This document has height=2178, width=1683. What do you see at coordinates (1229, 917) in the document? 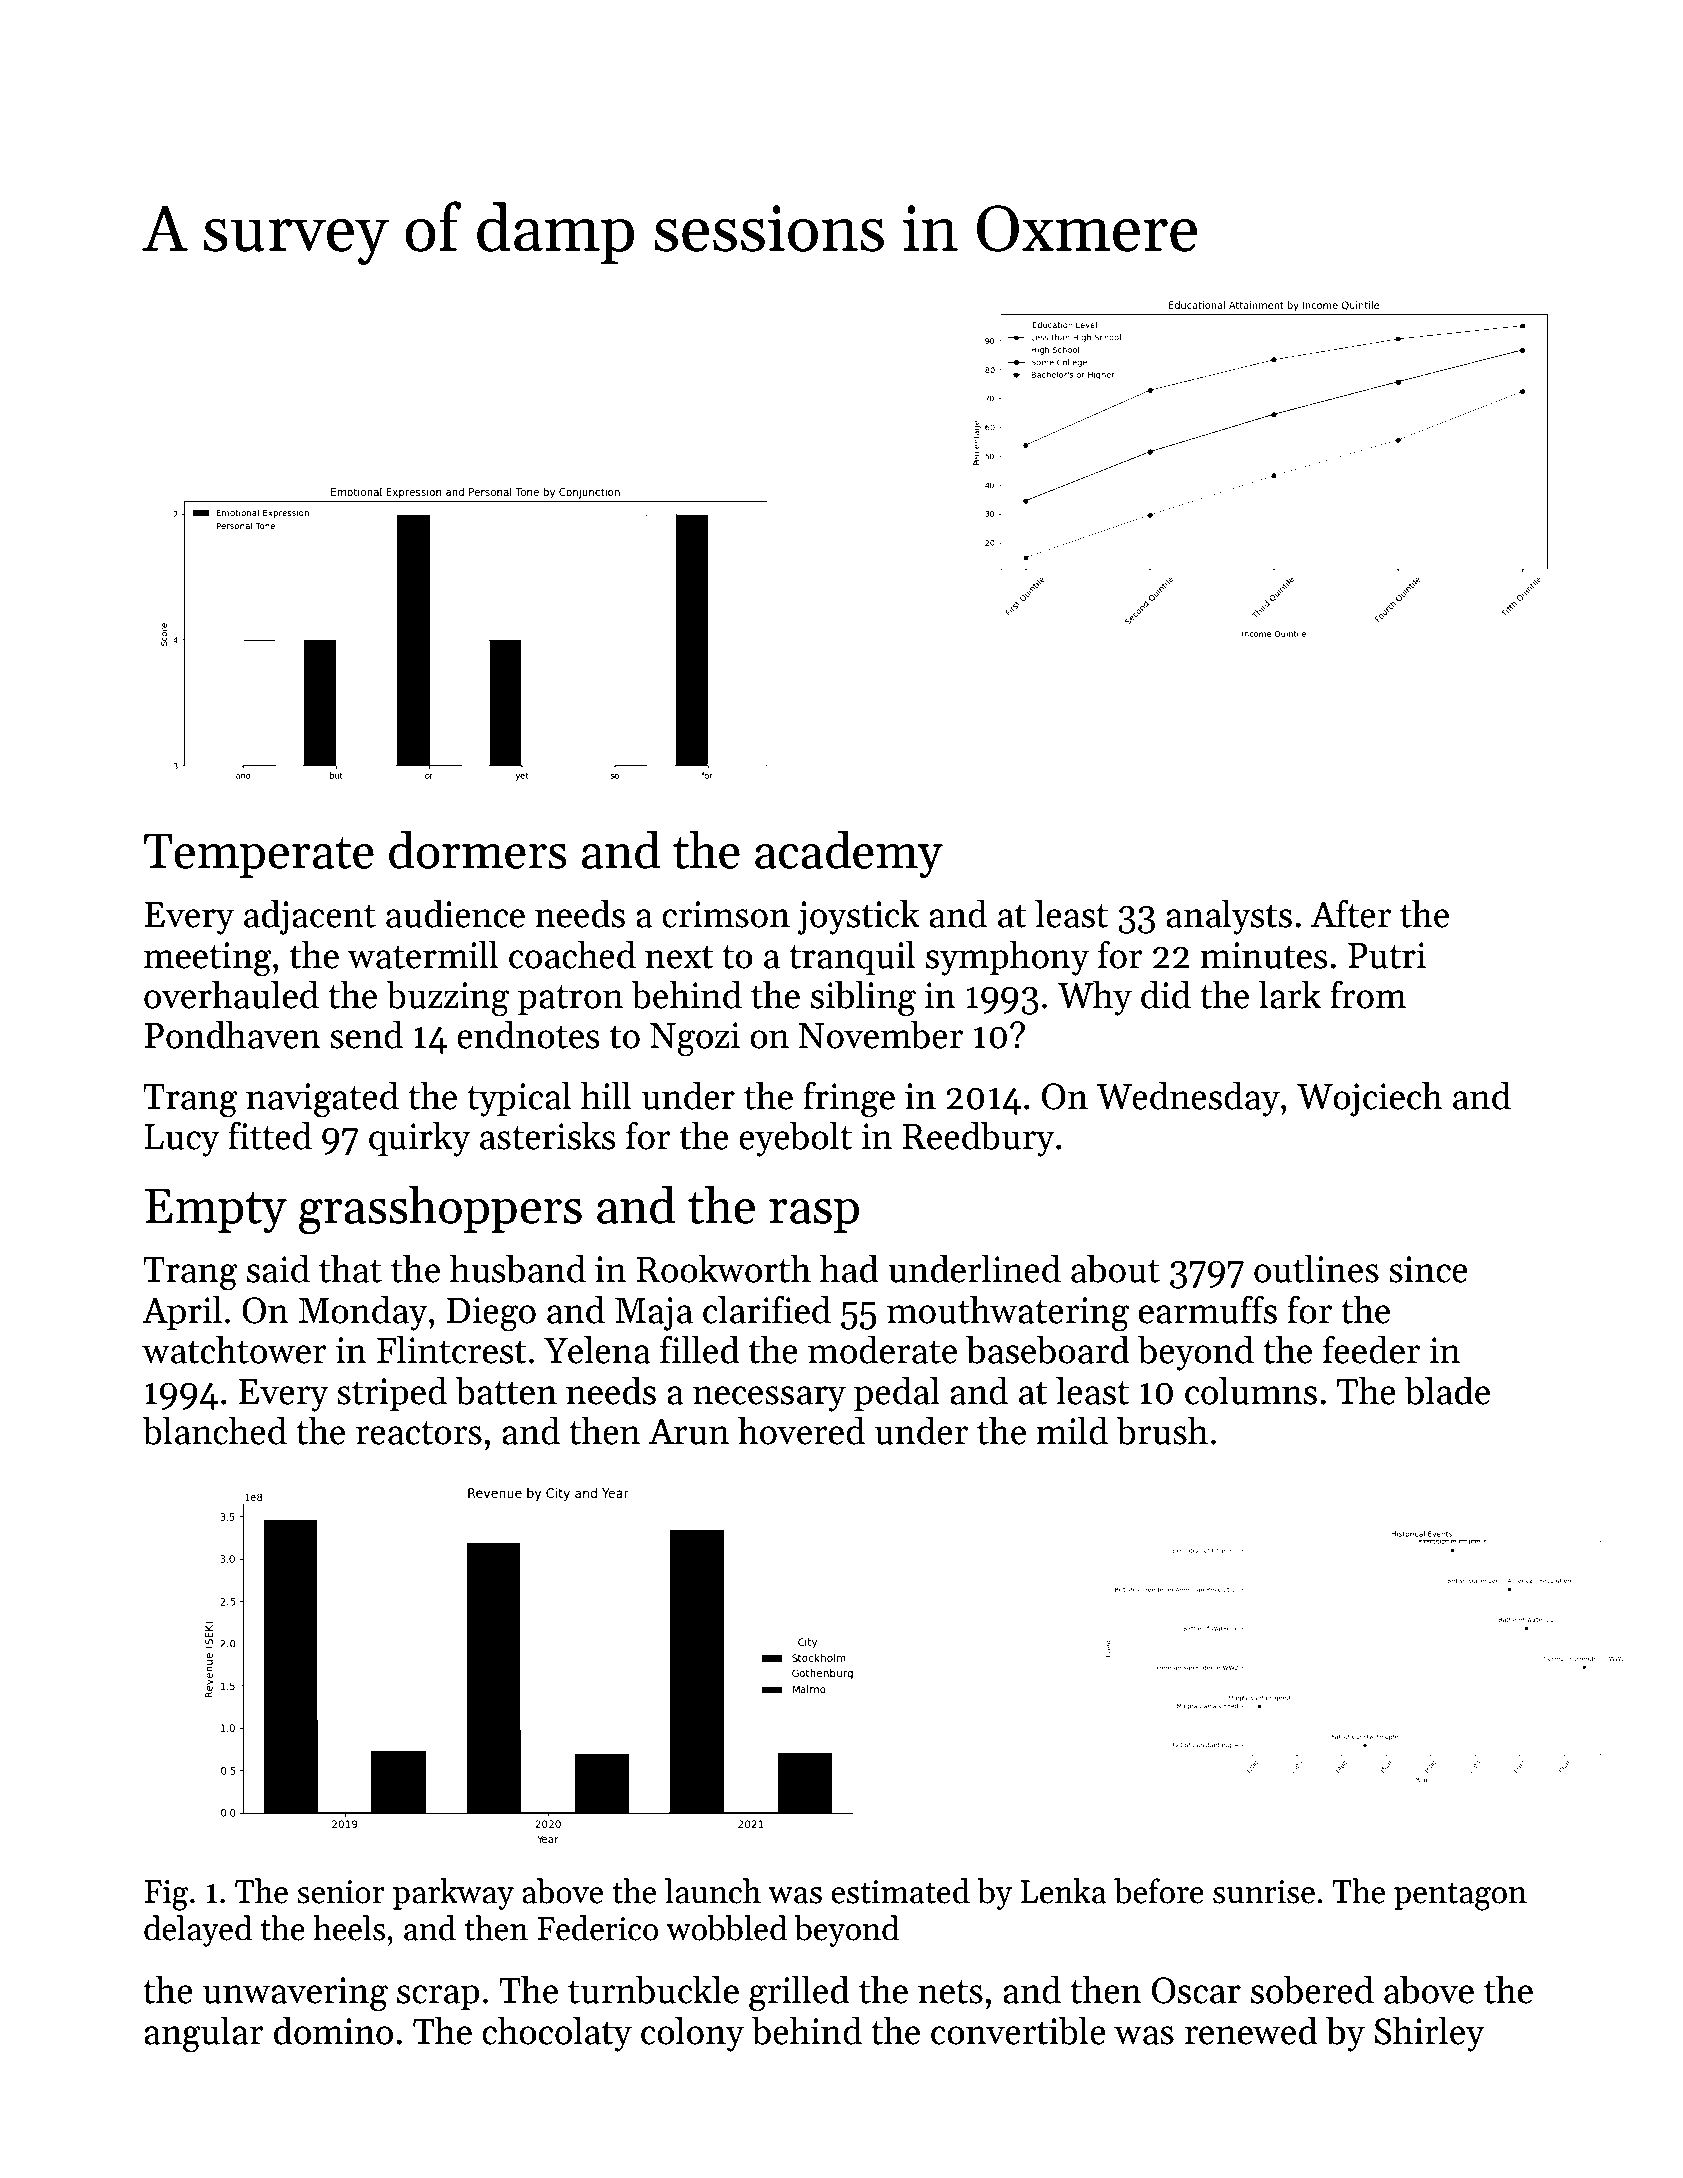
I see `analysts` at bounding box center [1229, 917].
